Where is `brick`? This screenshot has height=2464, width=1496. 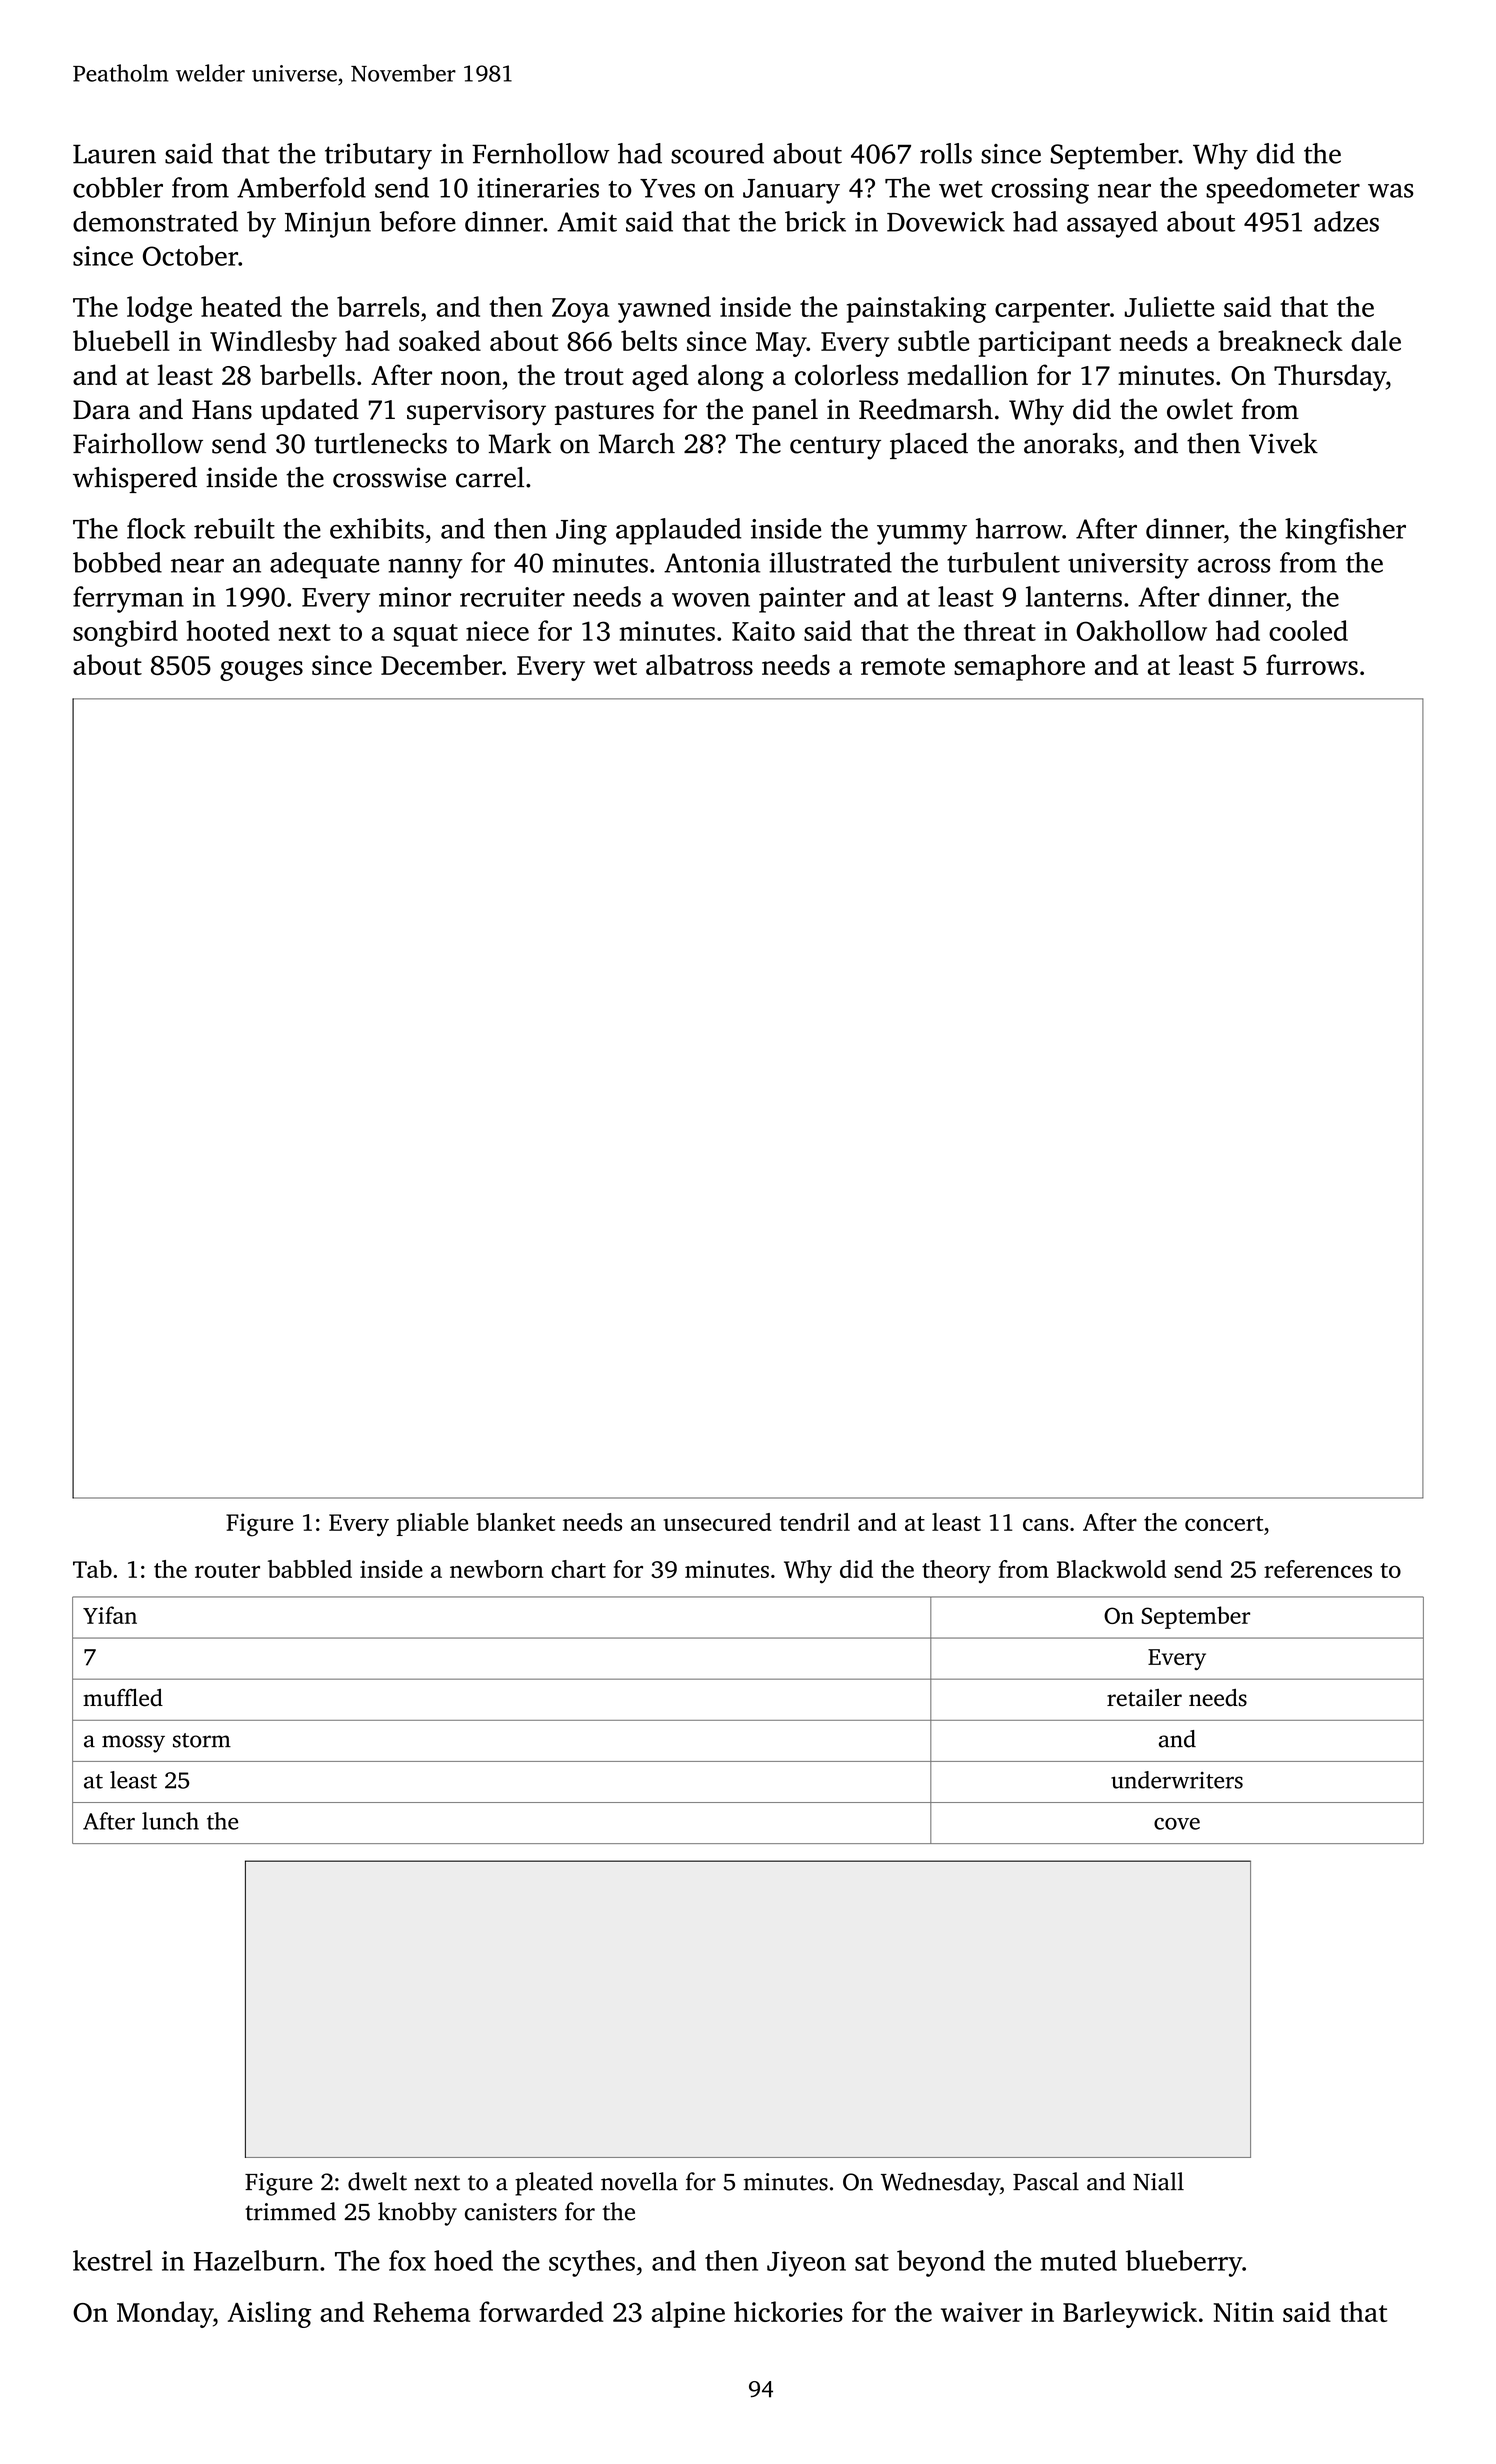
brick is located at coordinates (815, 221).
